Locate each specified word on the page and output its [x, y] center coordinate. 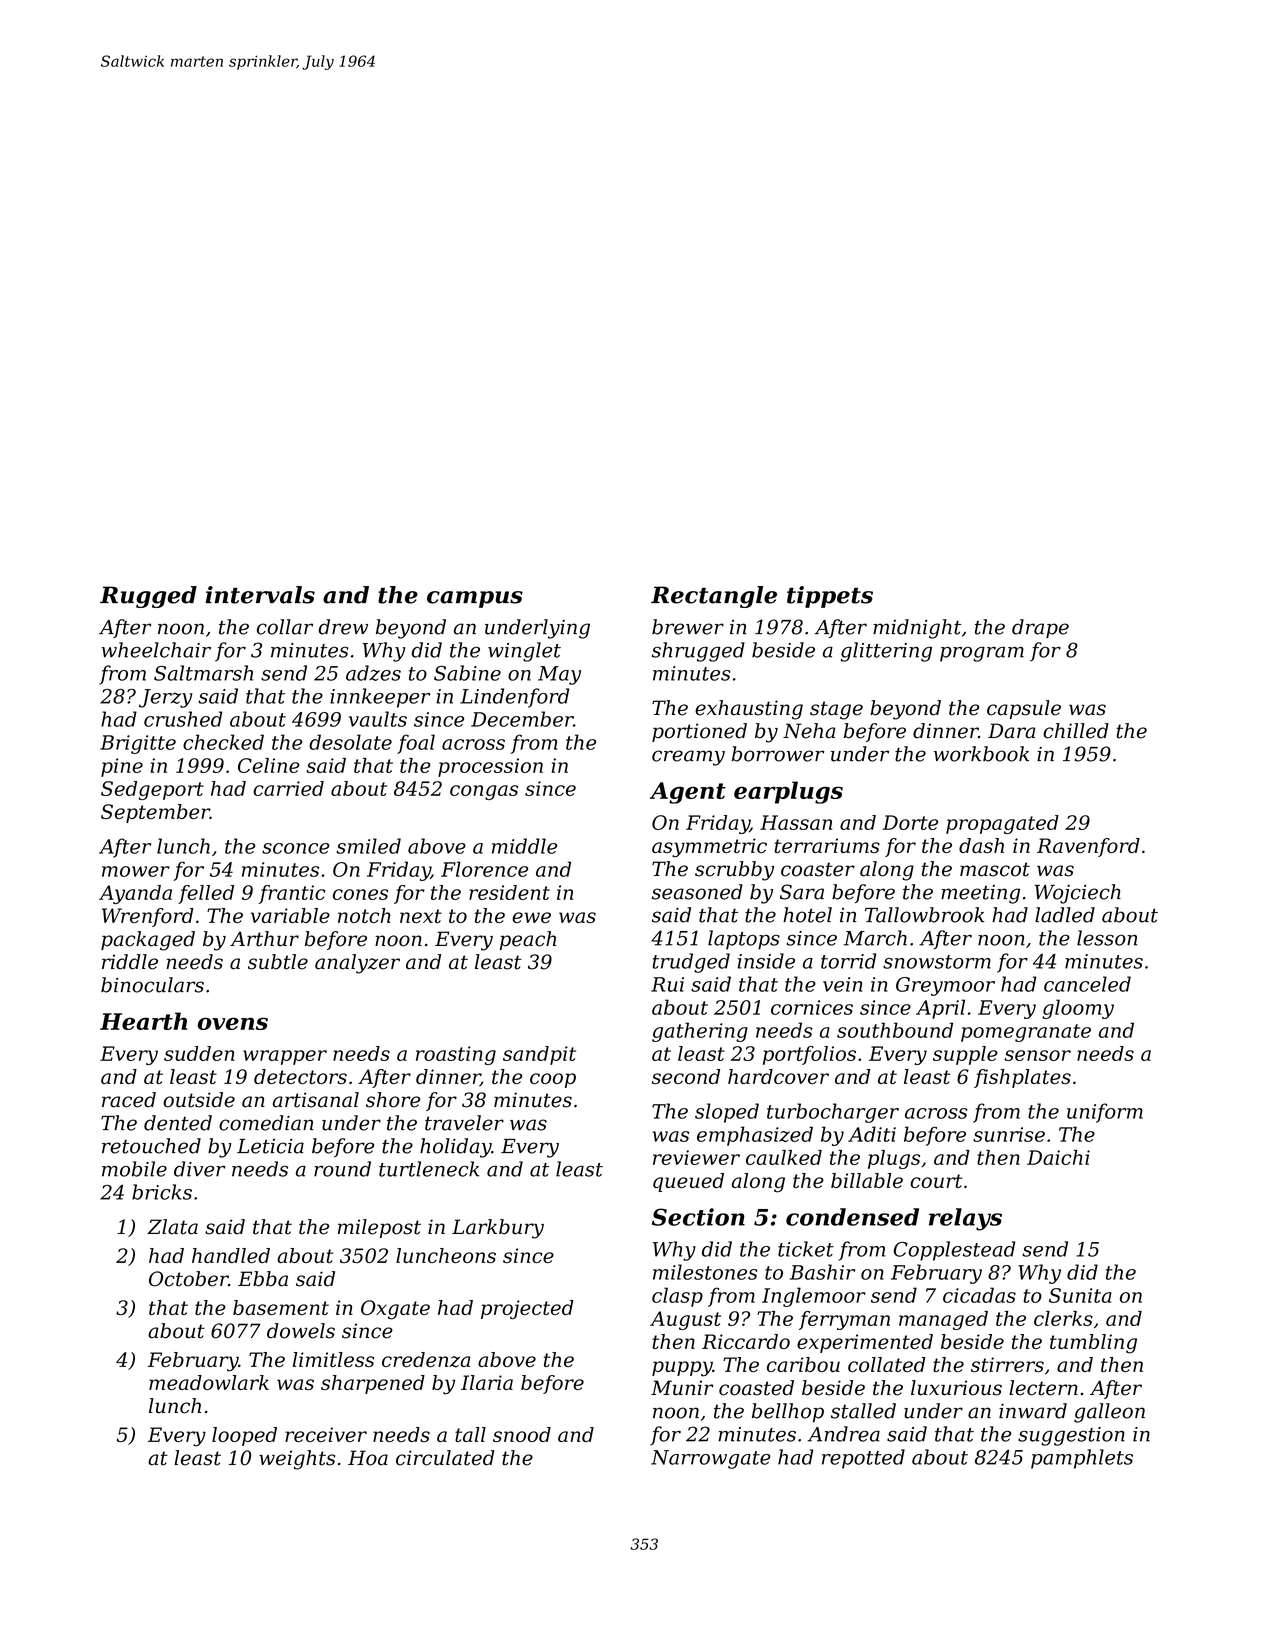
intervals [260, 595]
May [559, 675]
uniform [1105, 1113]
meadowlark [209, 1382]
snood [522, 1434]
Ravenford [1088, 847]
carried [288, 788]
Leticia [270, 1146]
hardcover [778, 1076]
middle [524, 846]
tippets [830, 597]
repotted [863, 1459]
